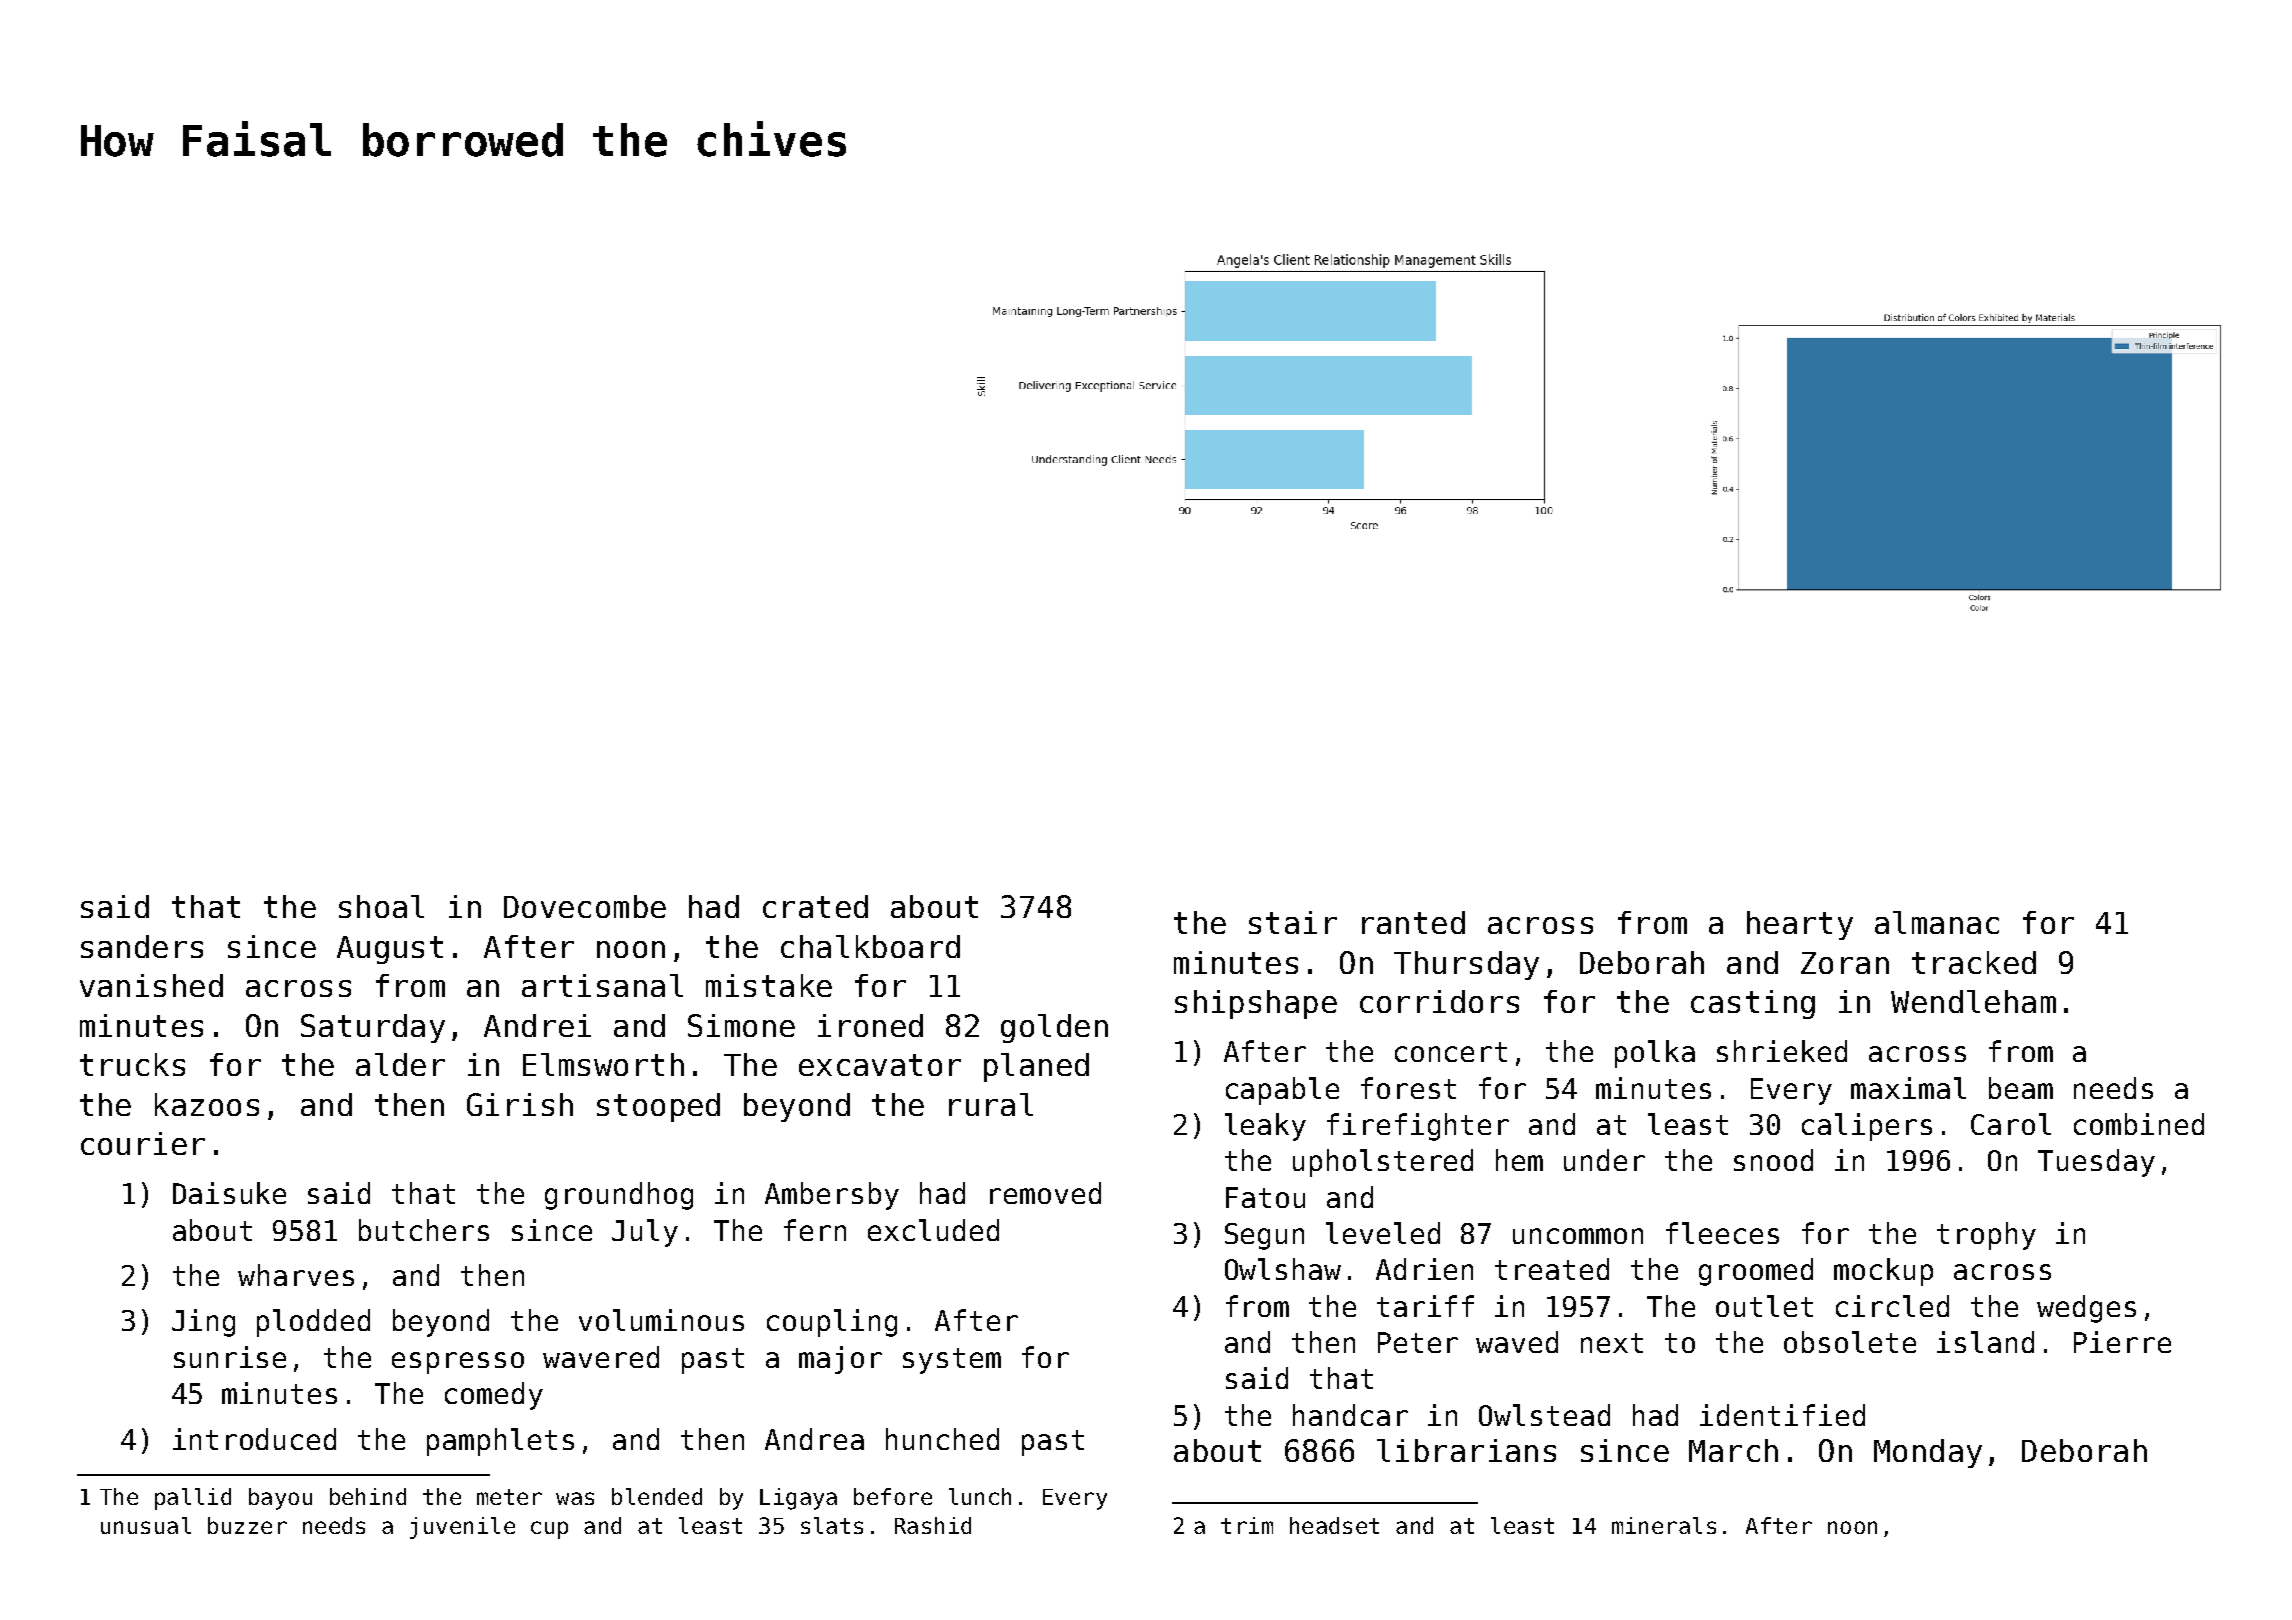 The width and height of the image is (2292, 1620). What do you see at coordinates (142, 946) in the image?
I see `sanders` at bounding box center [142, 946].
